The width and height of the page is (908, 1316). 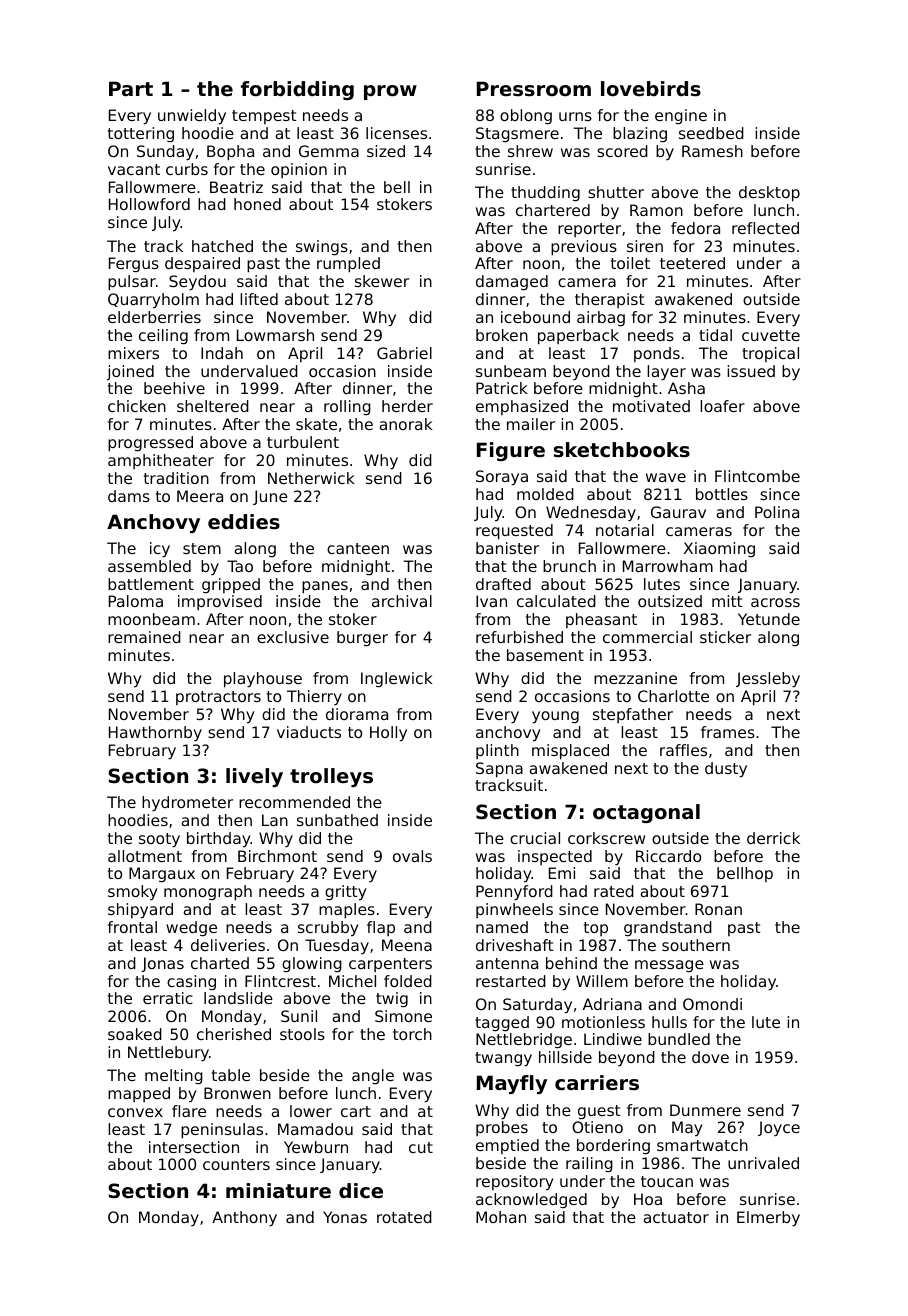 What do you see at coordinates (131, 88) in the page?
I see `Part` at bounding box center [131, 88].
